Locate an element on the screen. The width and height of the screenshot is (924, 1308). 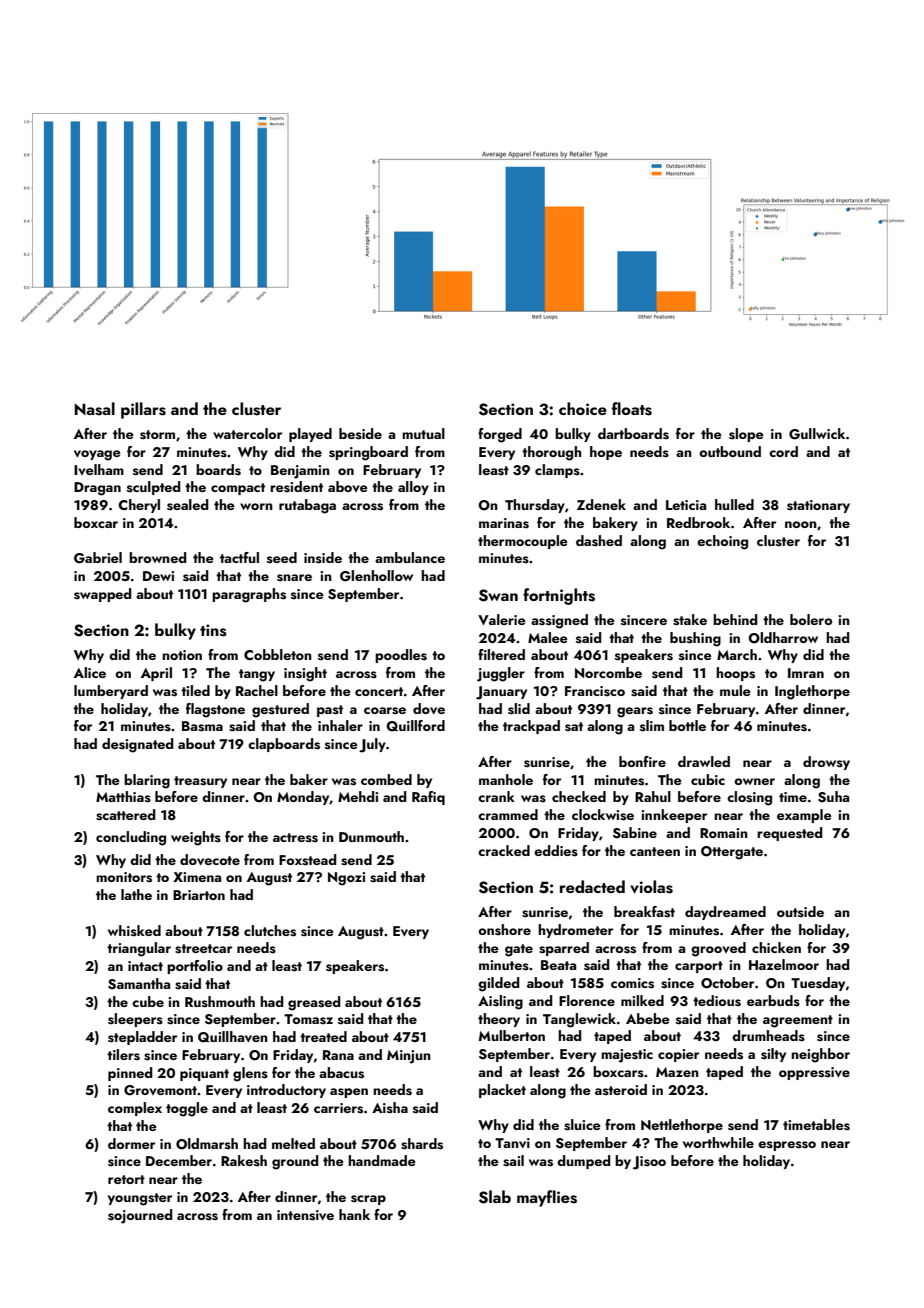
sojourned is located at coordinates (140, 1216).
